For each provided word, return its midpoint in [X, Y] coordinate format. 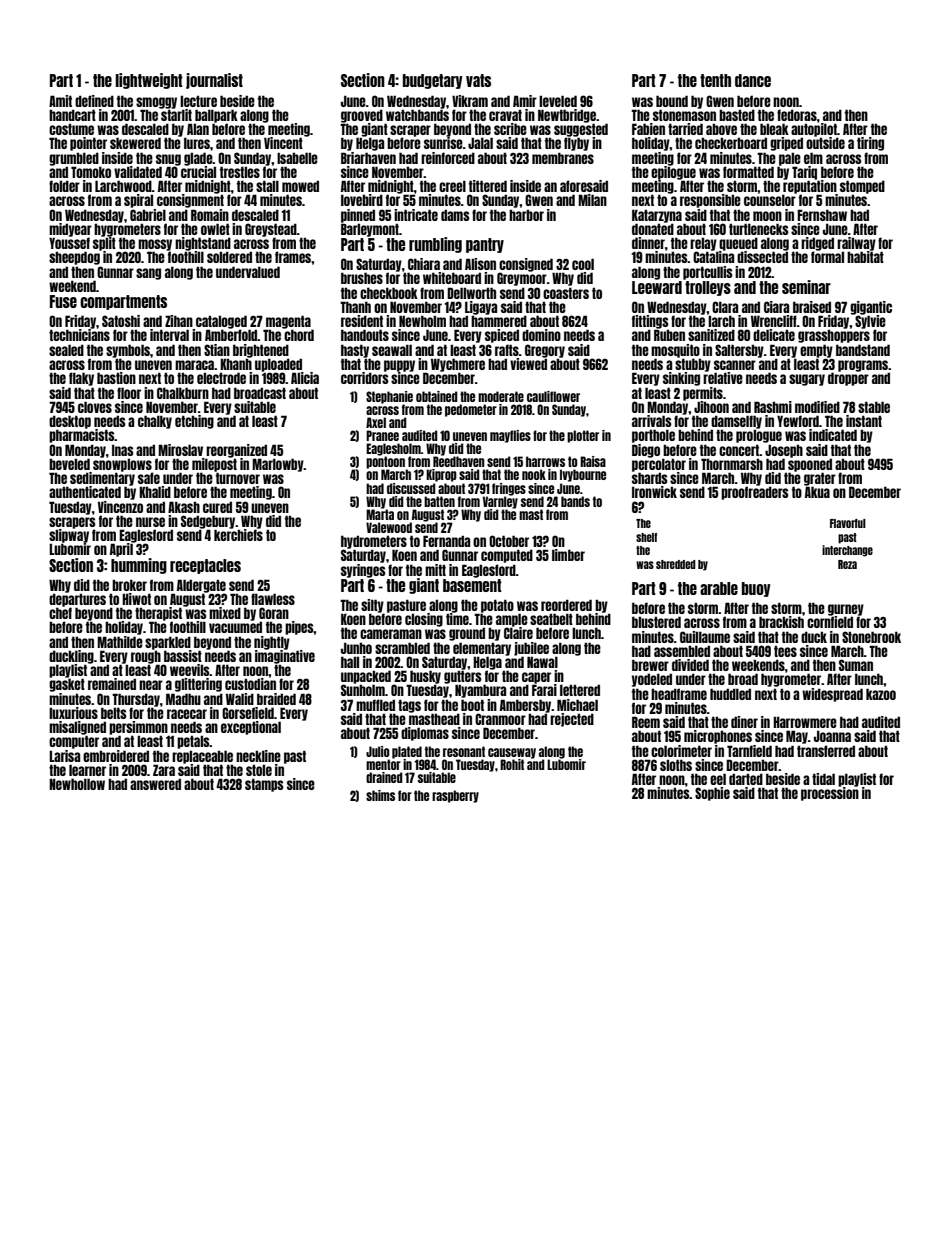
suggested [581, 130]
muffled [375, 705]
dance [753, 80]
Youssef [69, 243]
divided [690, 665]
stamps [264, 785]
